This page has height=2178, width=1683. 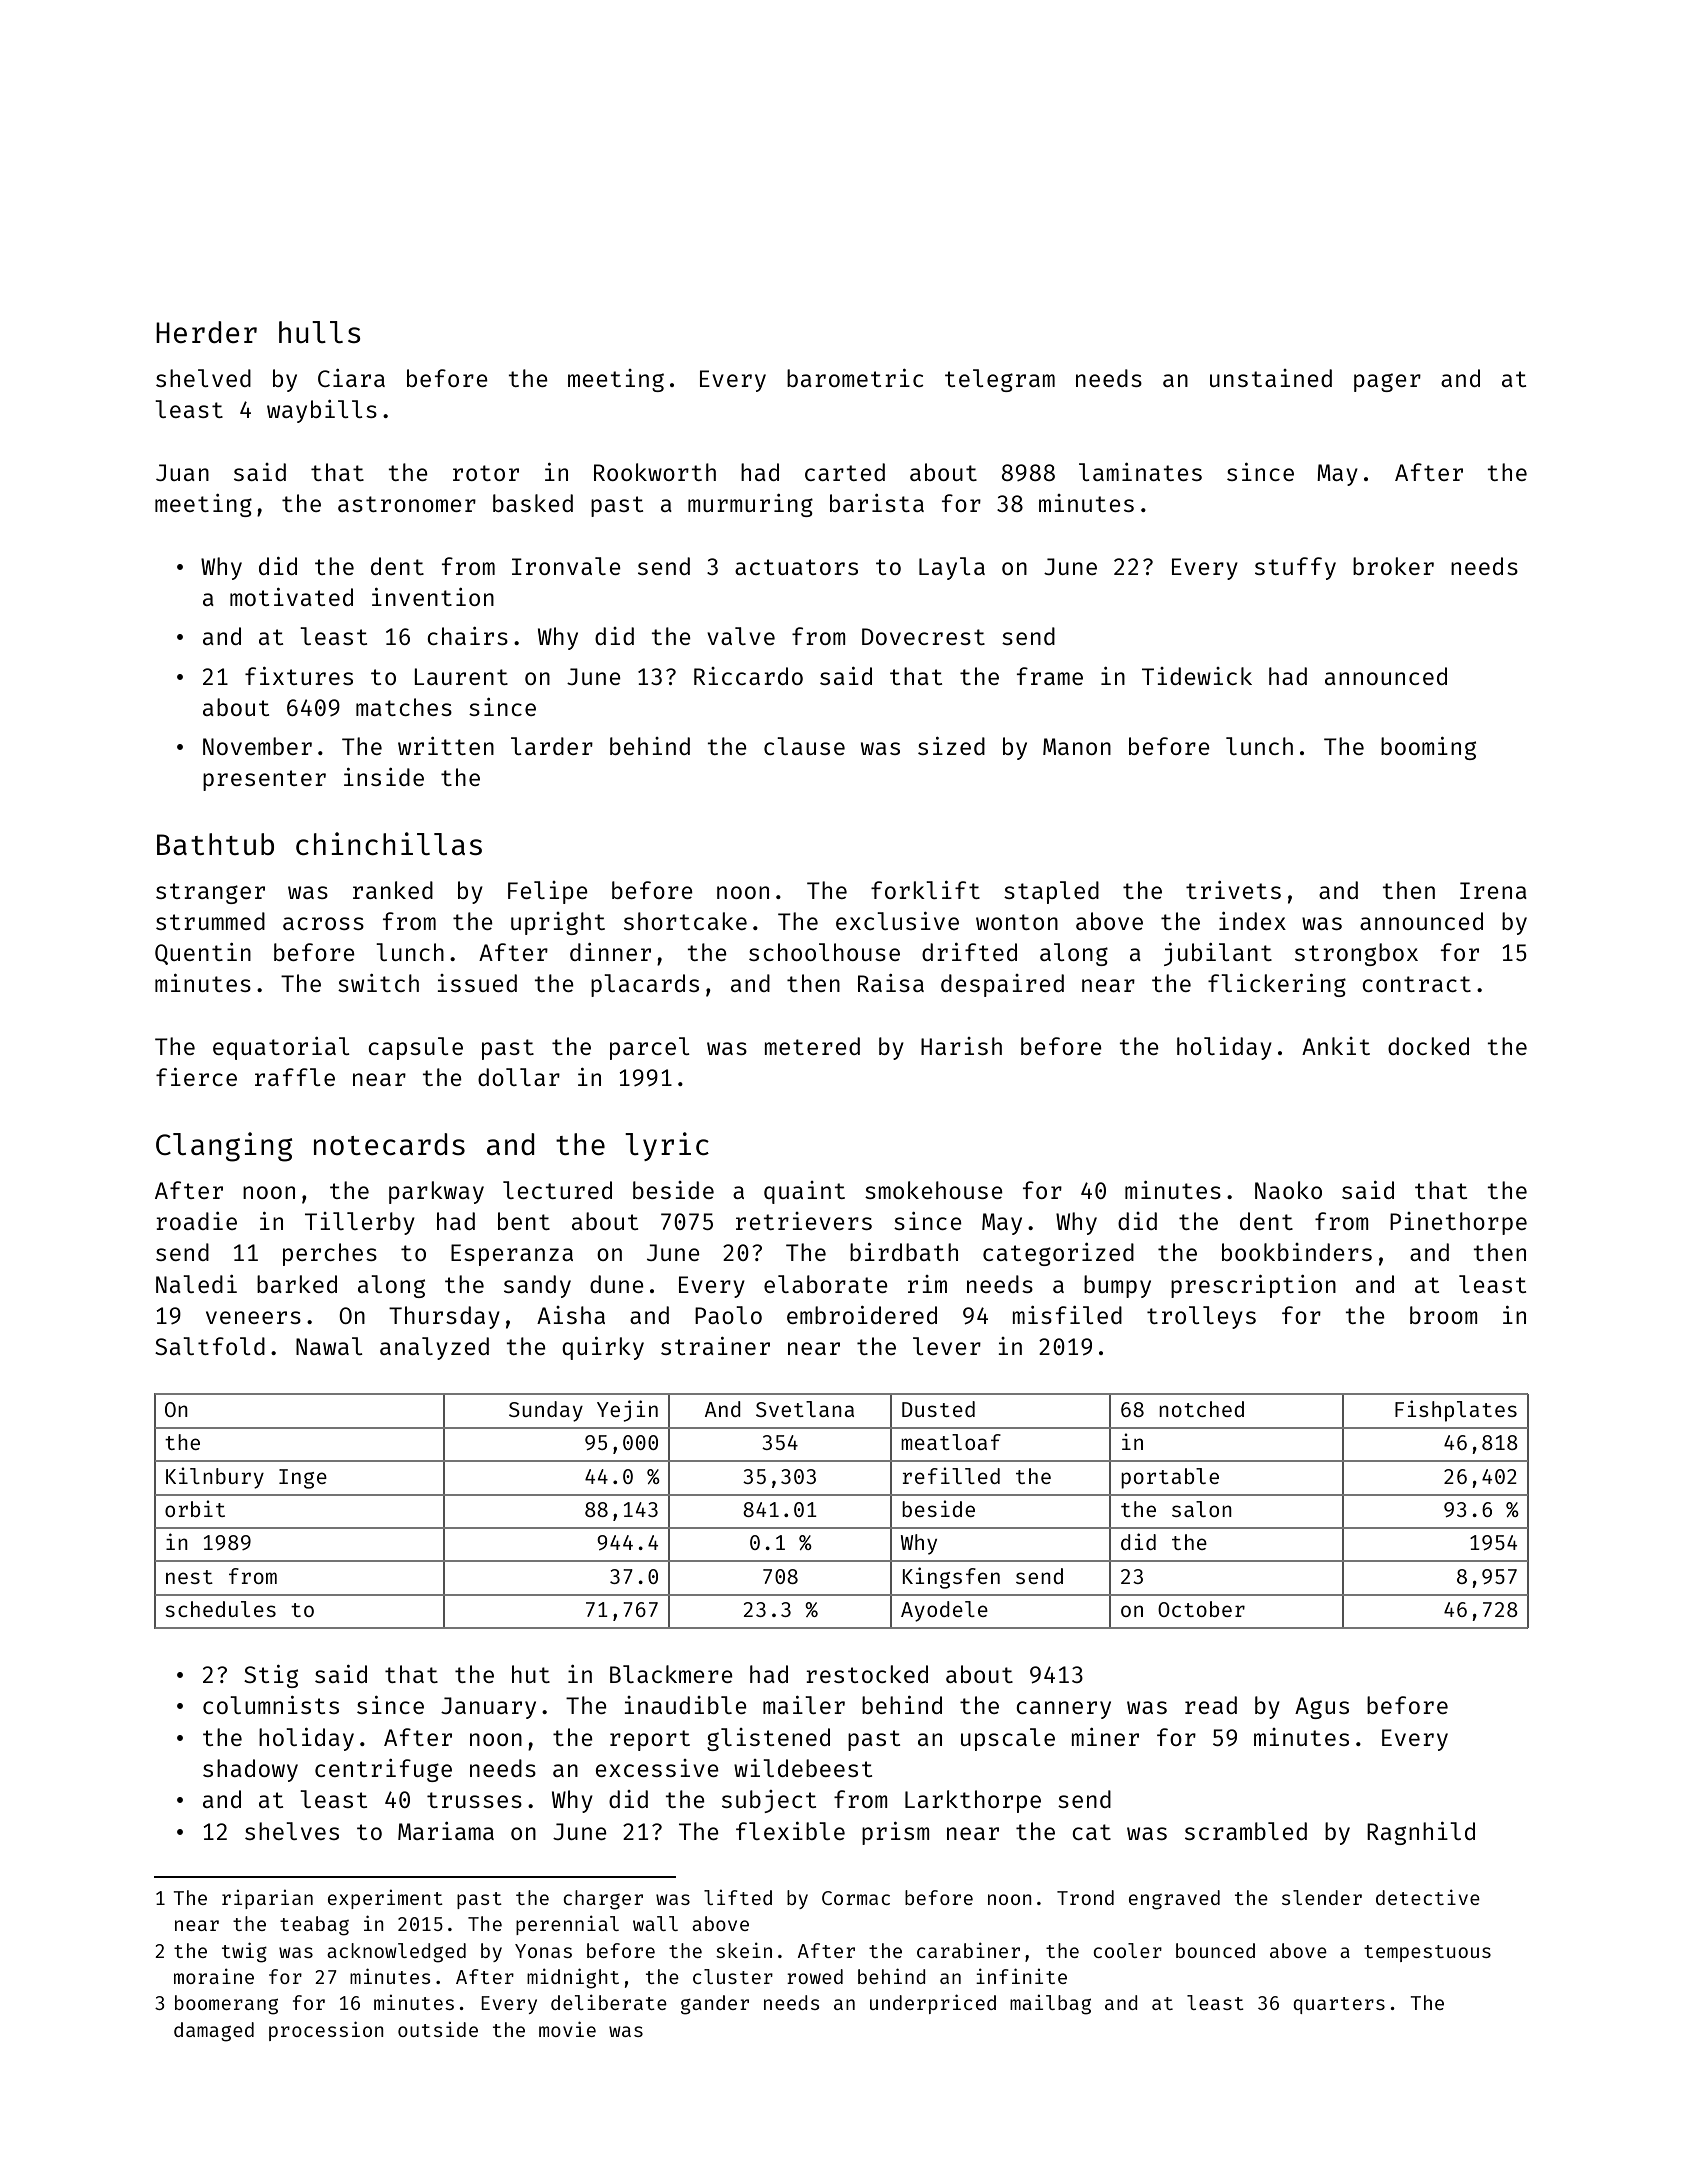 What do you see at coordinates (925, 890) in the page?
I see `forklift` at bounding box center [925, 890].
